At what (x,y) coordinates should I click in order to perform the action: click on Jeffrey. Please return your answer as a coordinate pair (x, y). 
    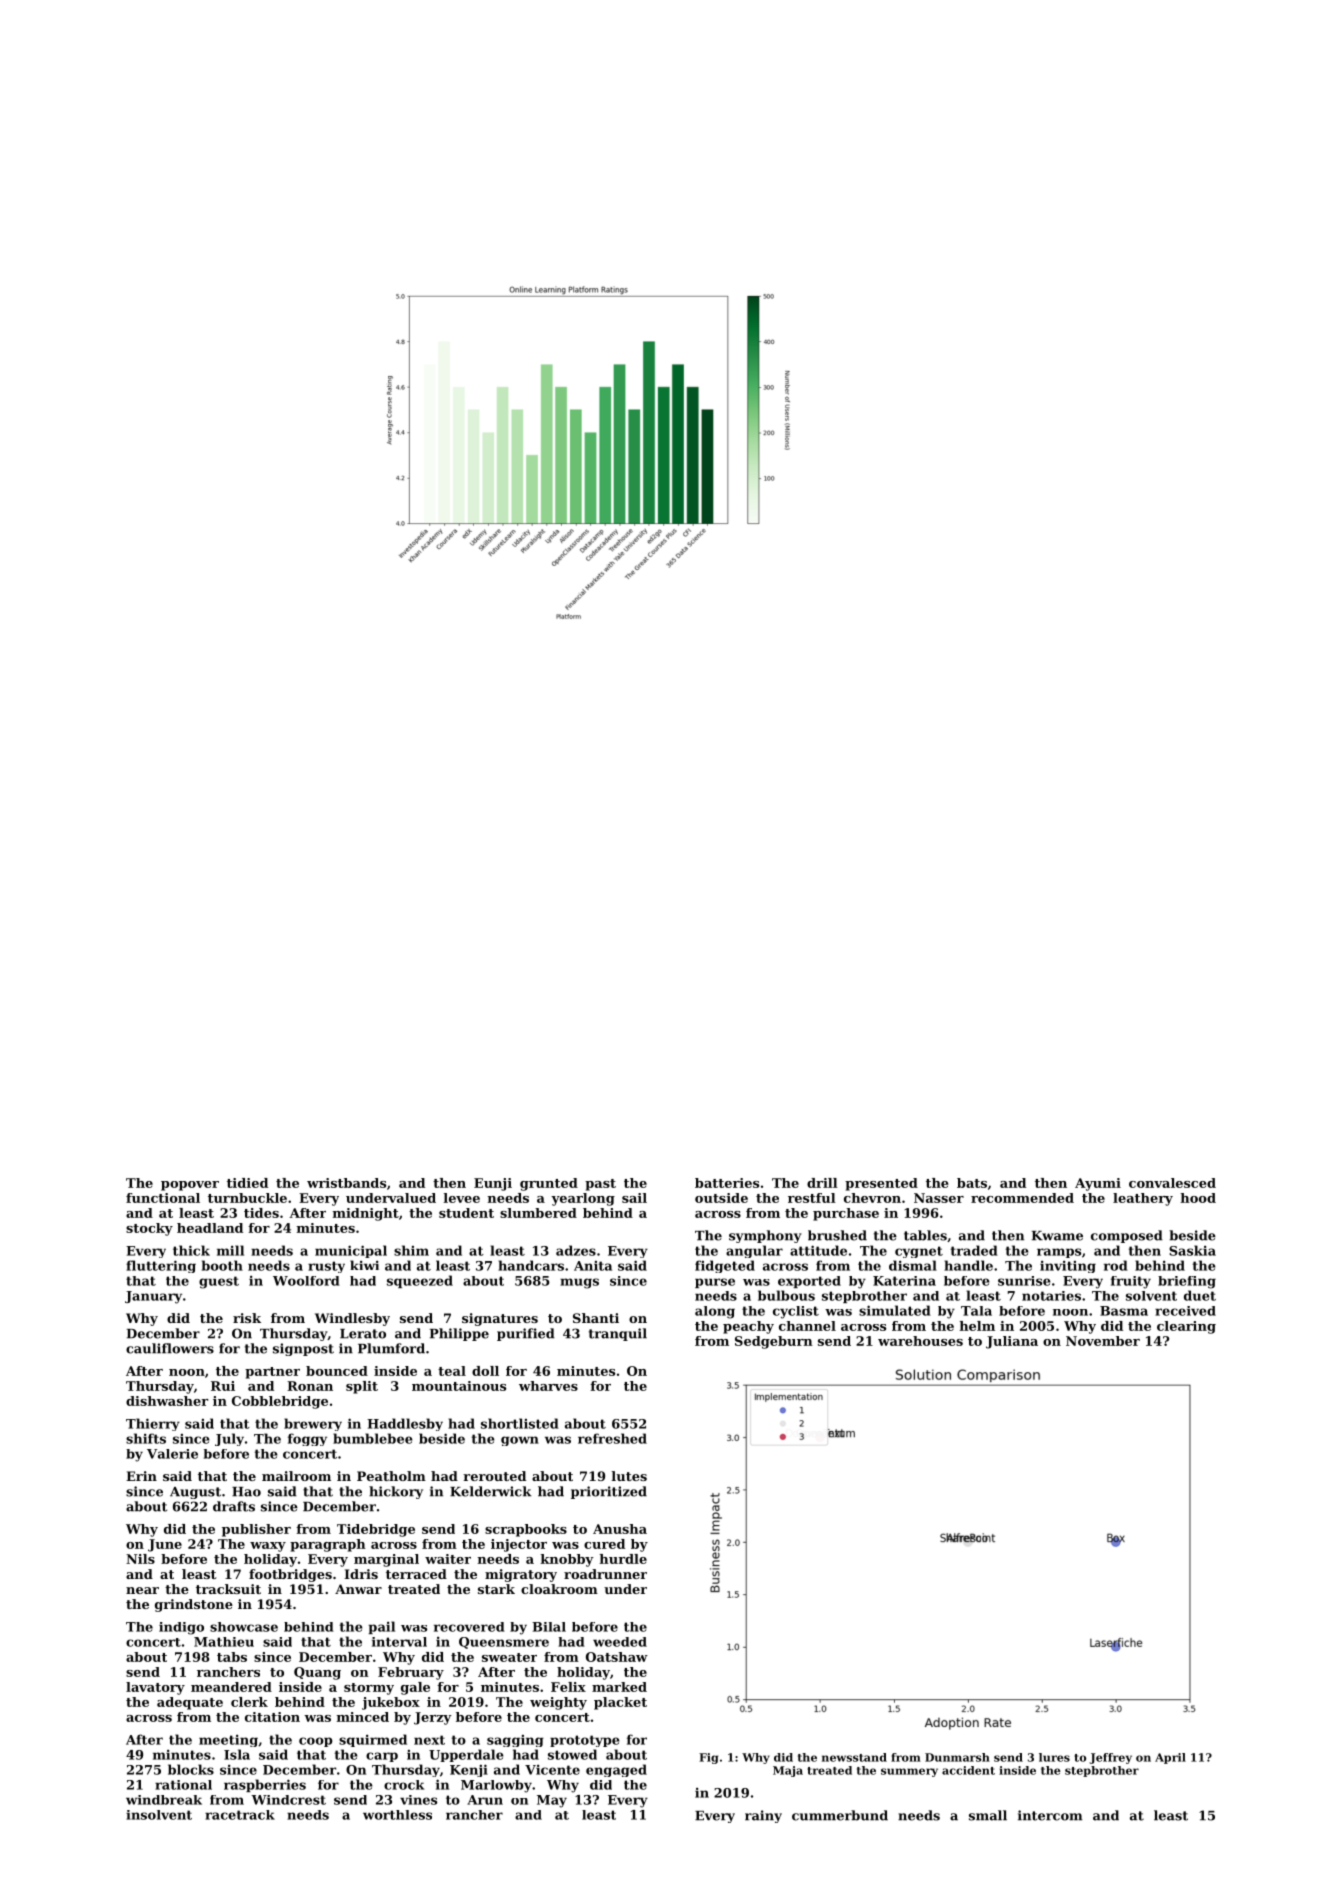
    Looking at the image, I should click on (1110, 1758).
